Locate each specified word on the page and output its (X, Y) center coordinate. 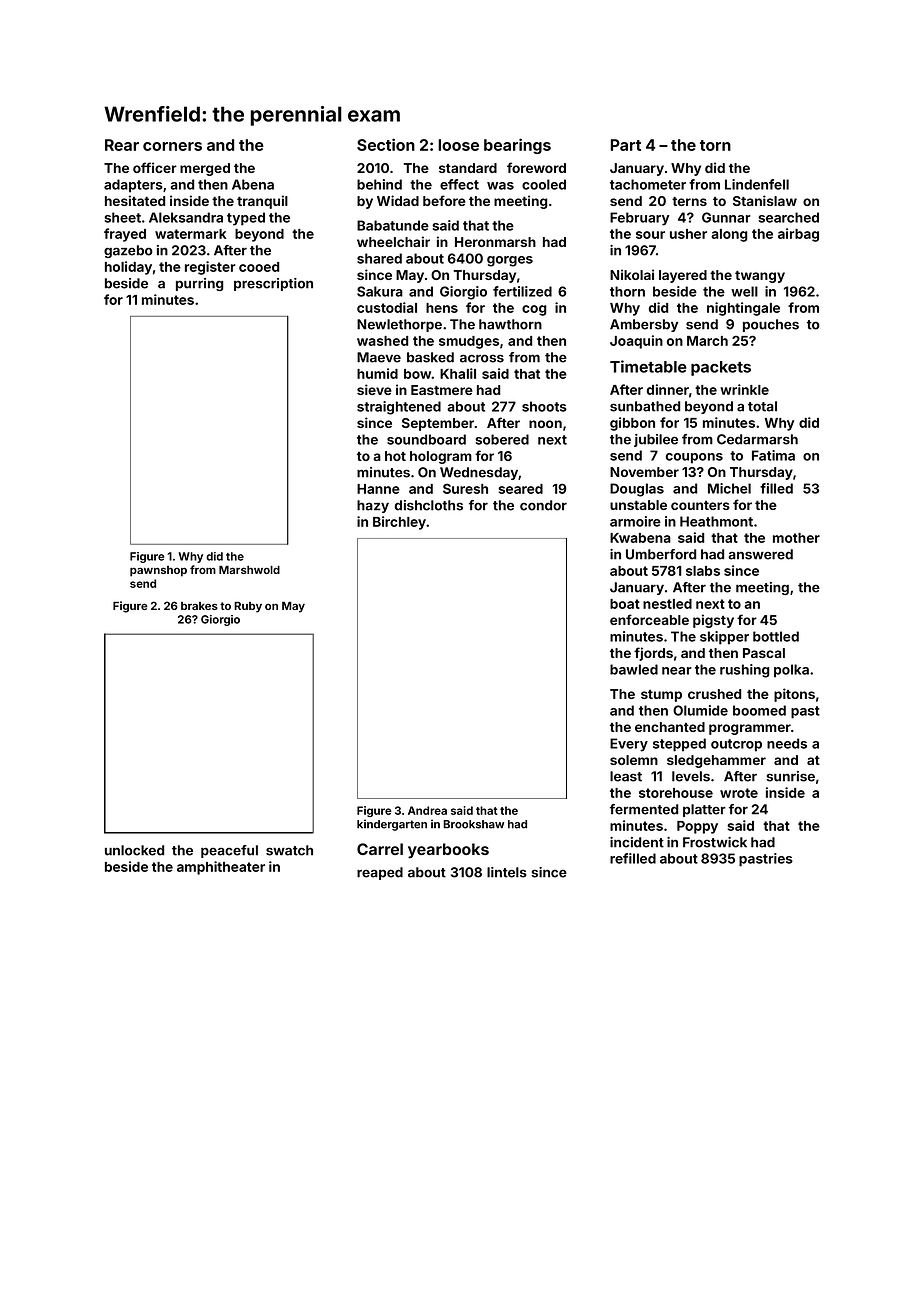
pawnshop (158, 571)
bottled (776, 636)
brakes (199, 606)
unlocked (134, 850)
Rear (122, 145)
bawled (634, 669)
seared (520, 489)
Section (386, 144)
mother (796, 538)
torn (715, 145)
